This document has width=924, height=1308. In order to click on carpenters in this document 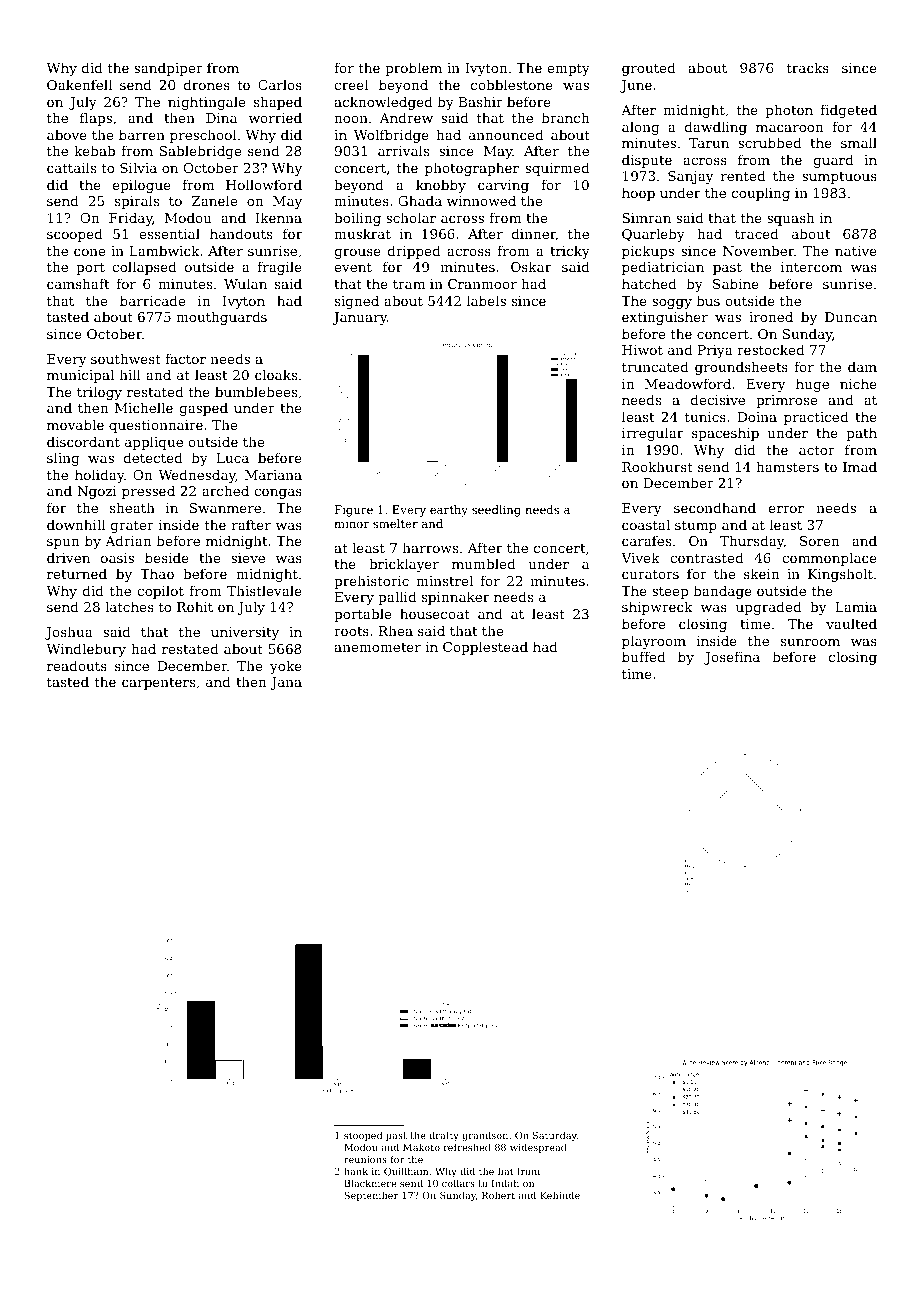, I will do `click(158, 684)`.
